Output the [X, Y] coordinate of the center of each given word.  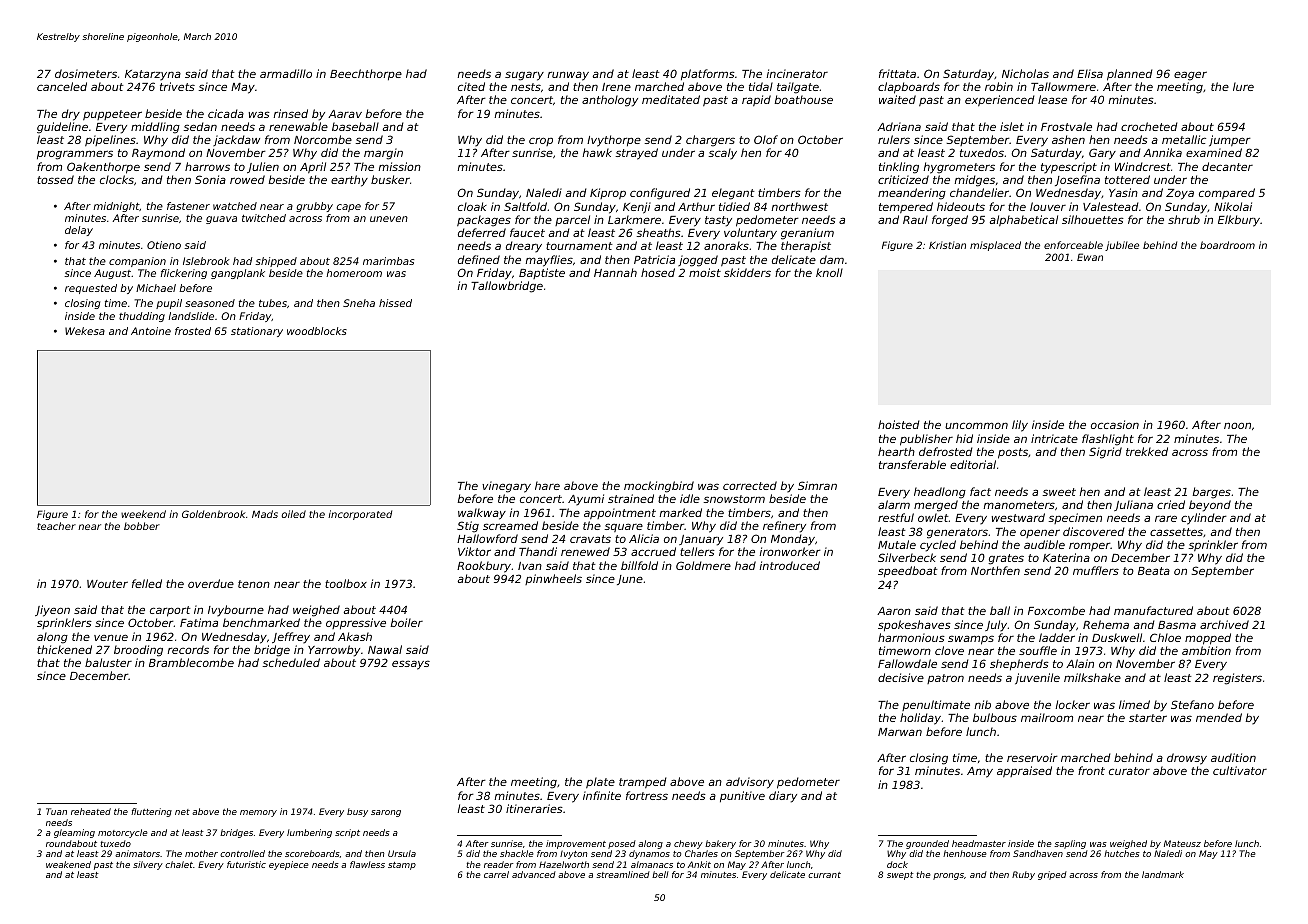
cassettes [1176, 532]
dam [832, 259]
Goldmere [703, 565]
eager [1190, 76]
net [182, 812]
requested [91, 289]
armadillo [286, 73]
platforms [708, 74]
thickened [64, 649]
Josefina [1077, 180]
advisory [750, 783]
